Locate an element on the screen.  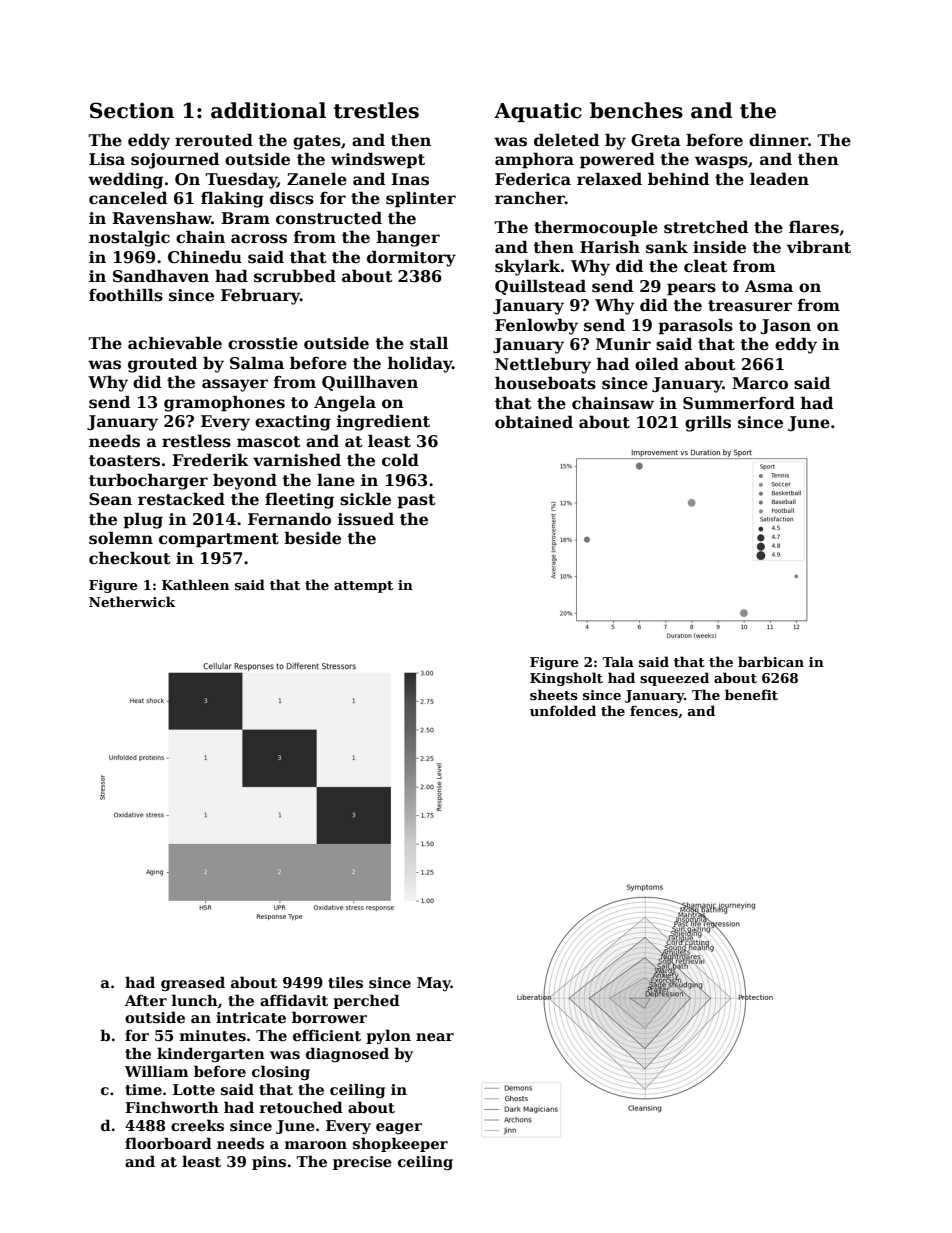
floorboard is located at coordinates (168, 1143).
